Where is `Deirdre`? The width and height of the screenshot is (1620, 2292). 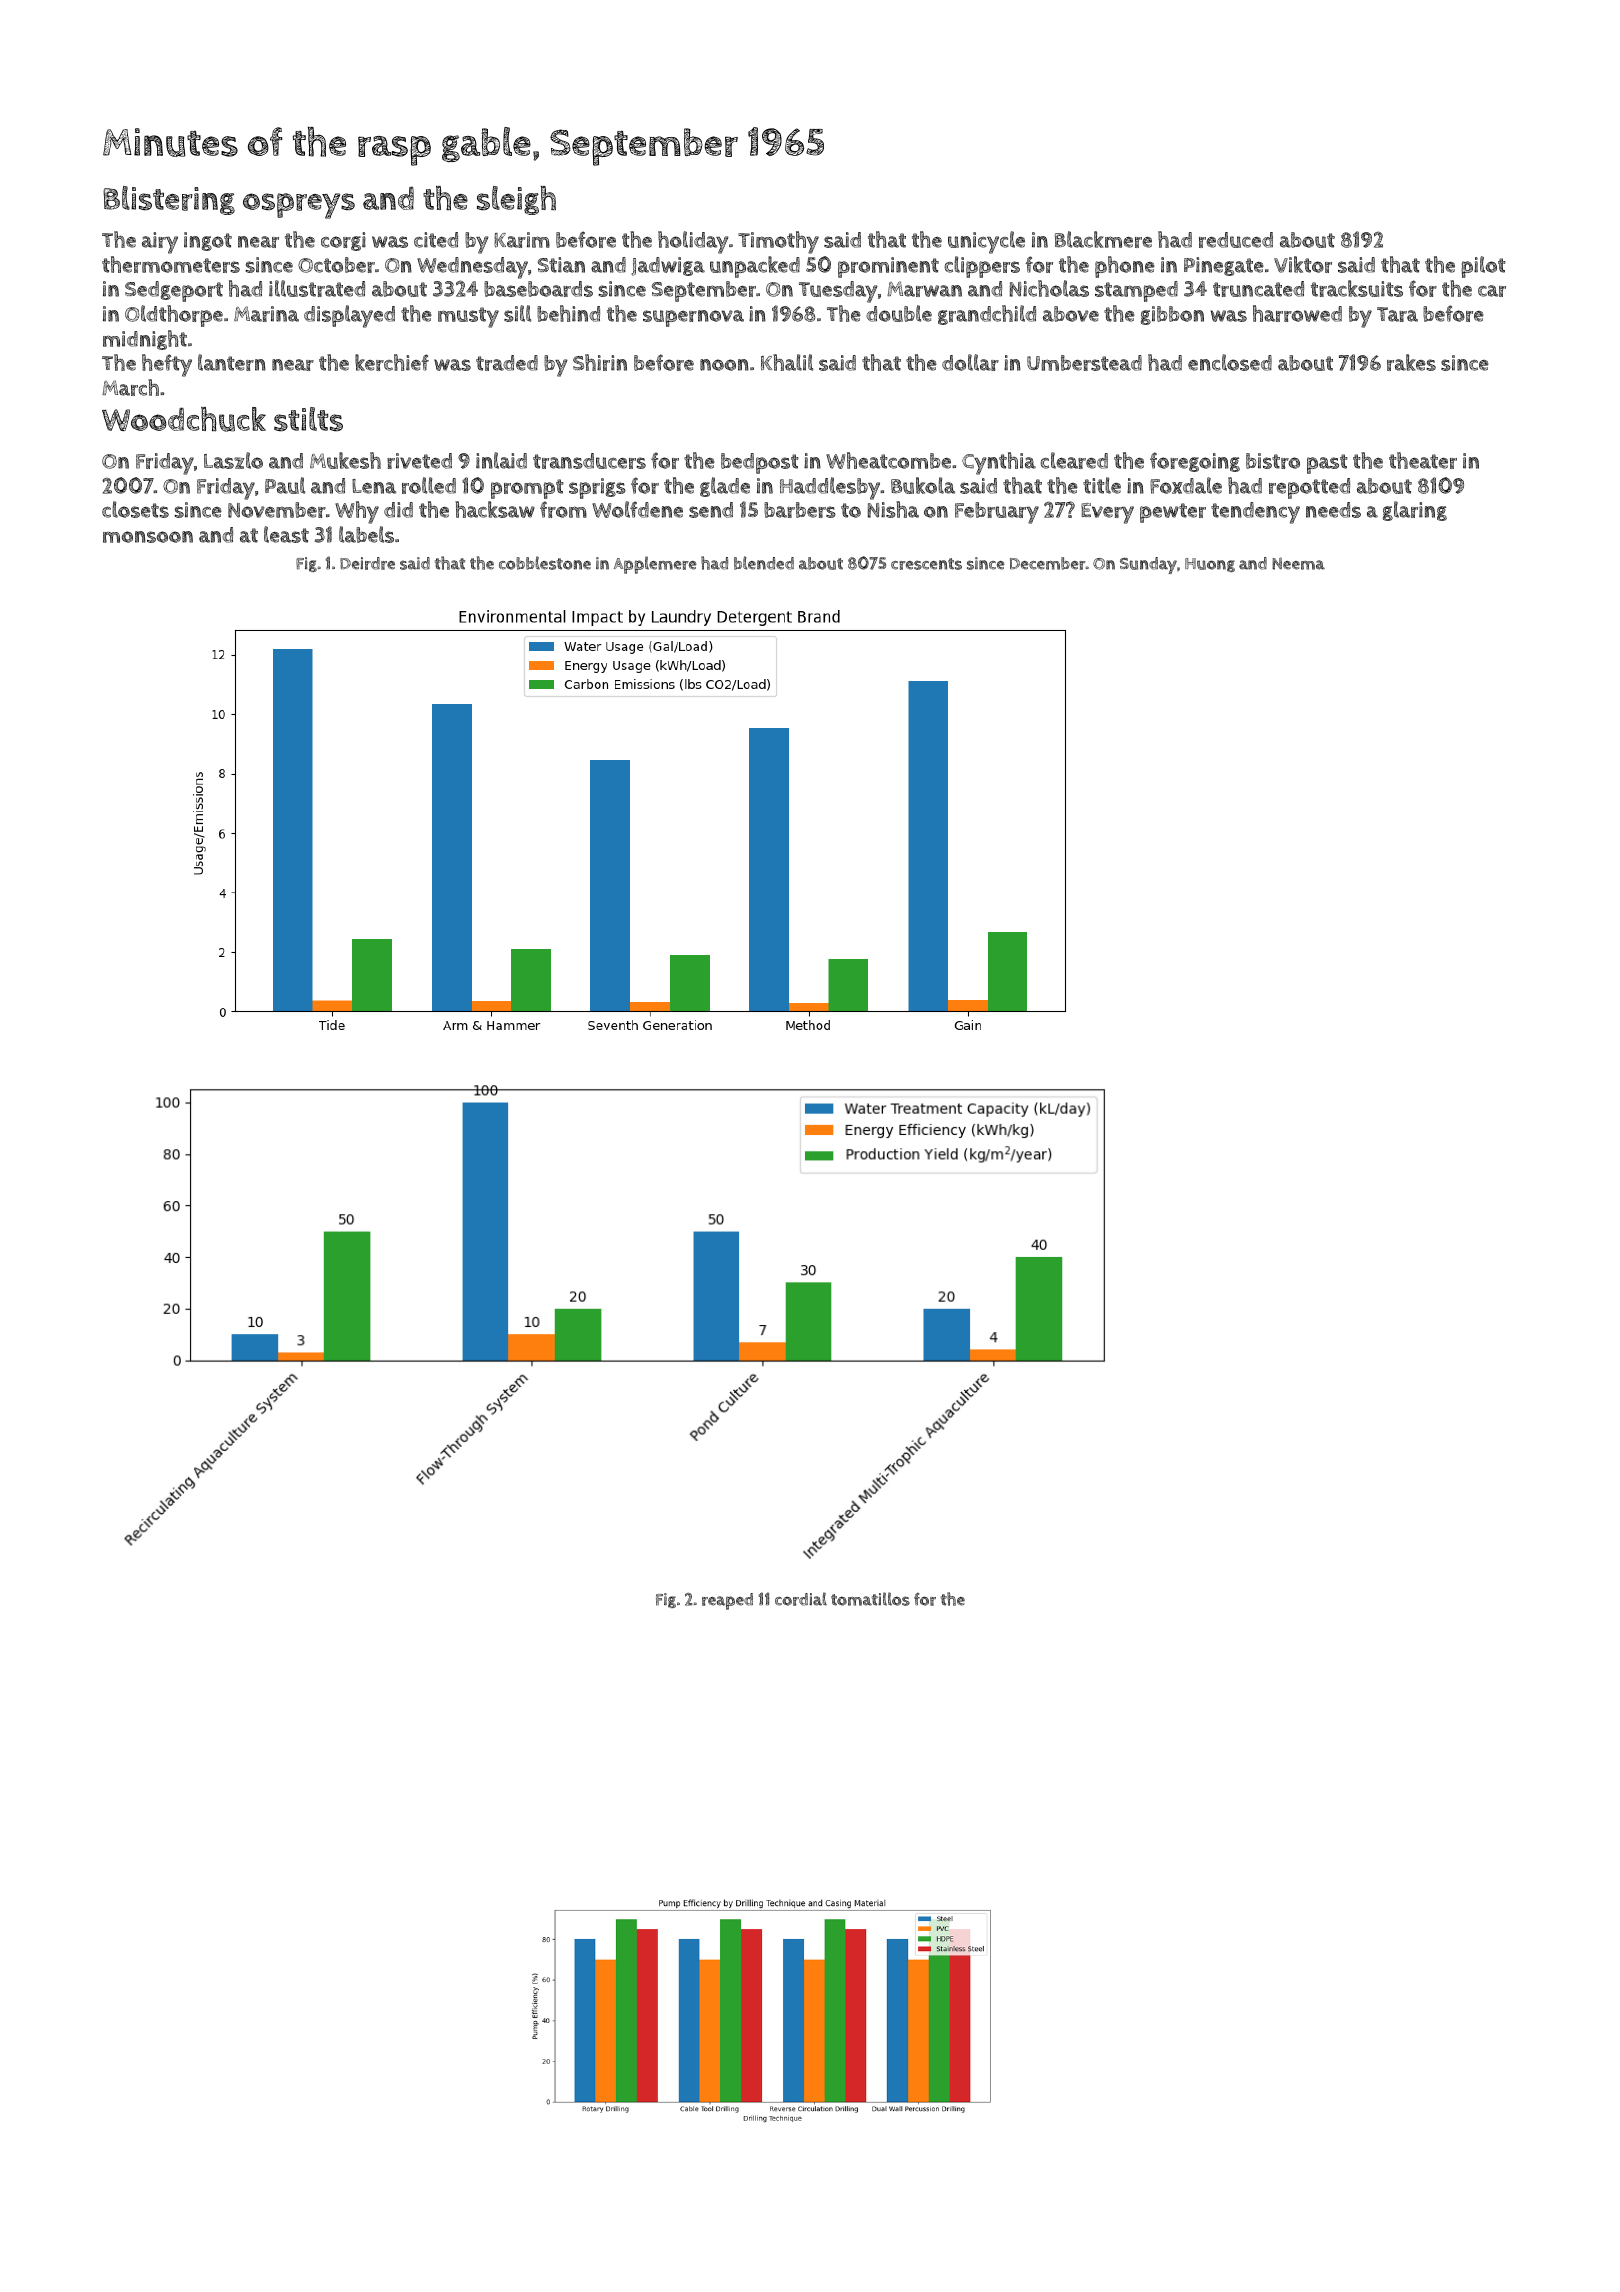 Deirdre is located at coordinates (367, 563).
